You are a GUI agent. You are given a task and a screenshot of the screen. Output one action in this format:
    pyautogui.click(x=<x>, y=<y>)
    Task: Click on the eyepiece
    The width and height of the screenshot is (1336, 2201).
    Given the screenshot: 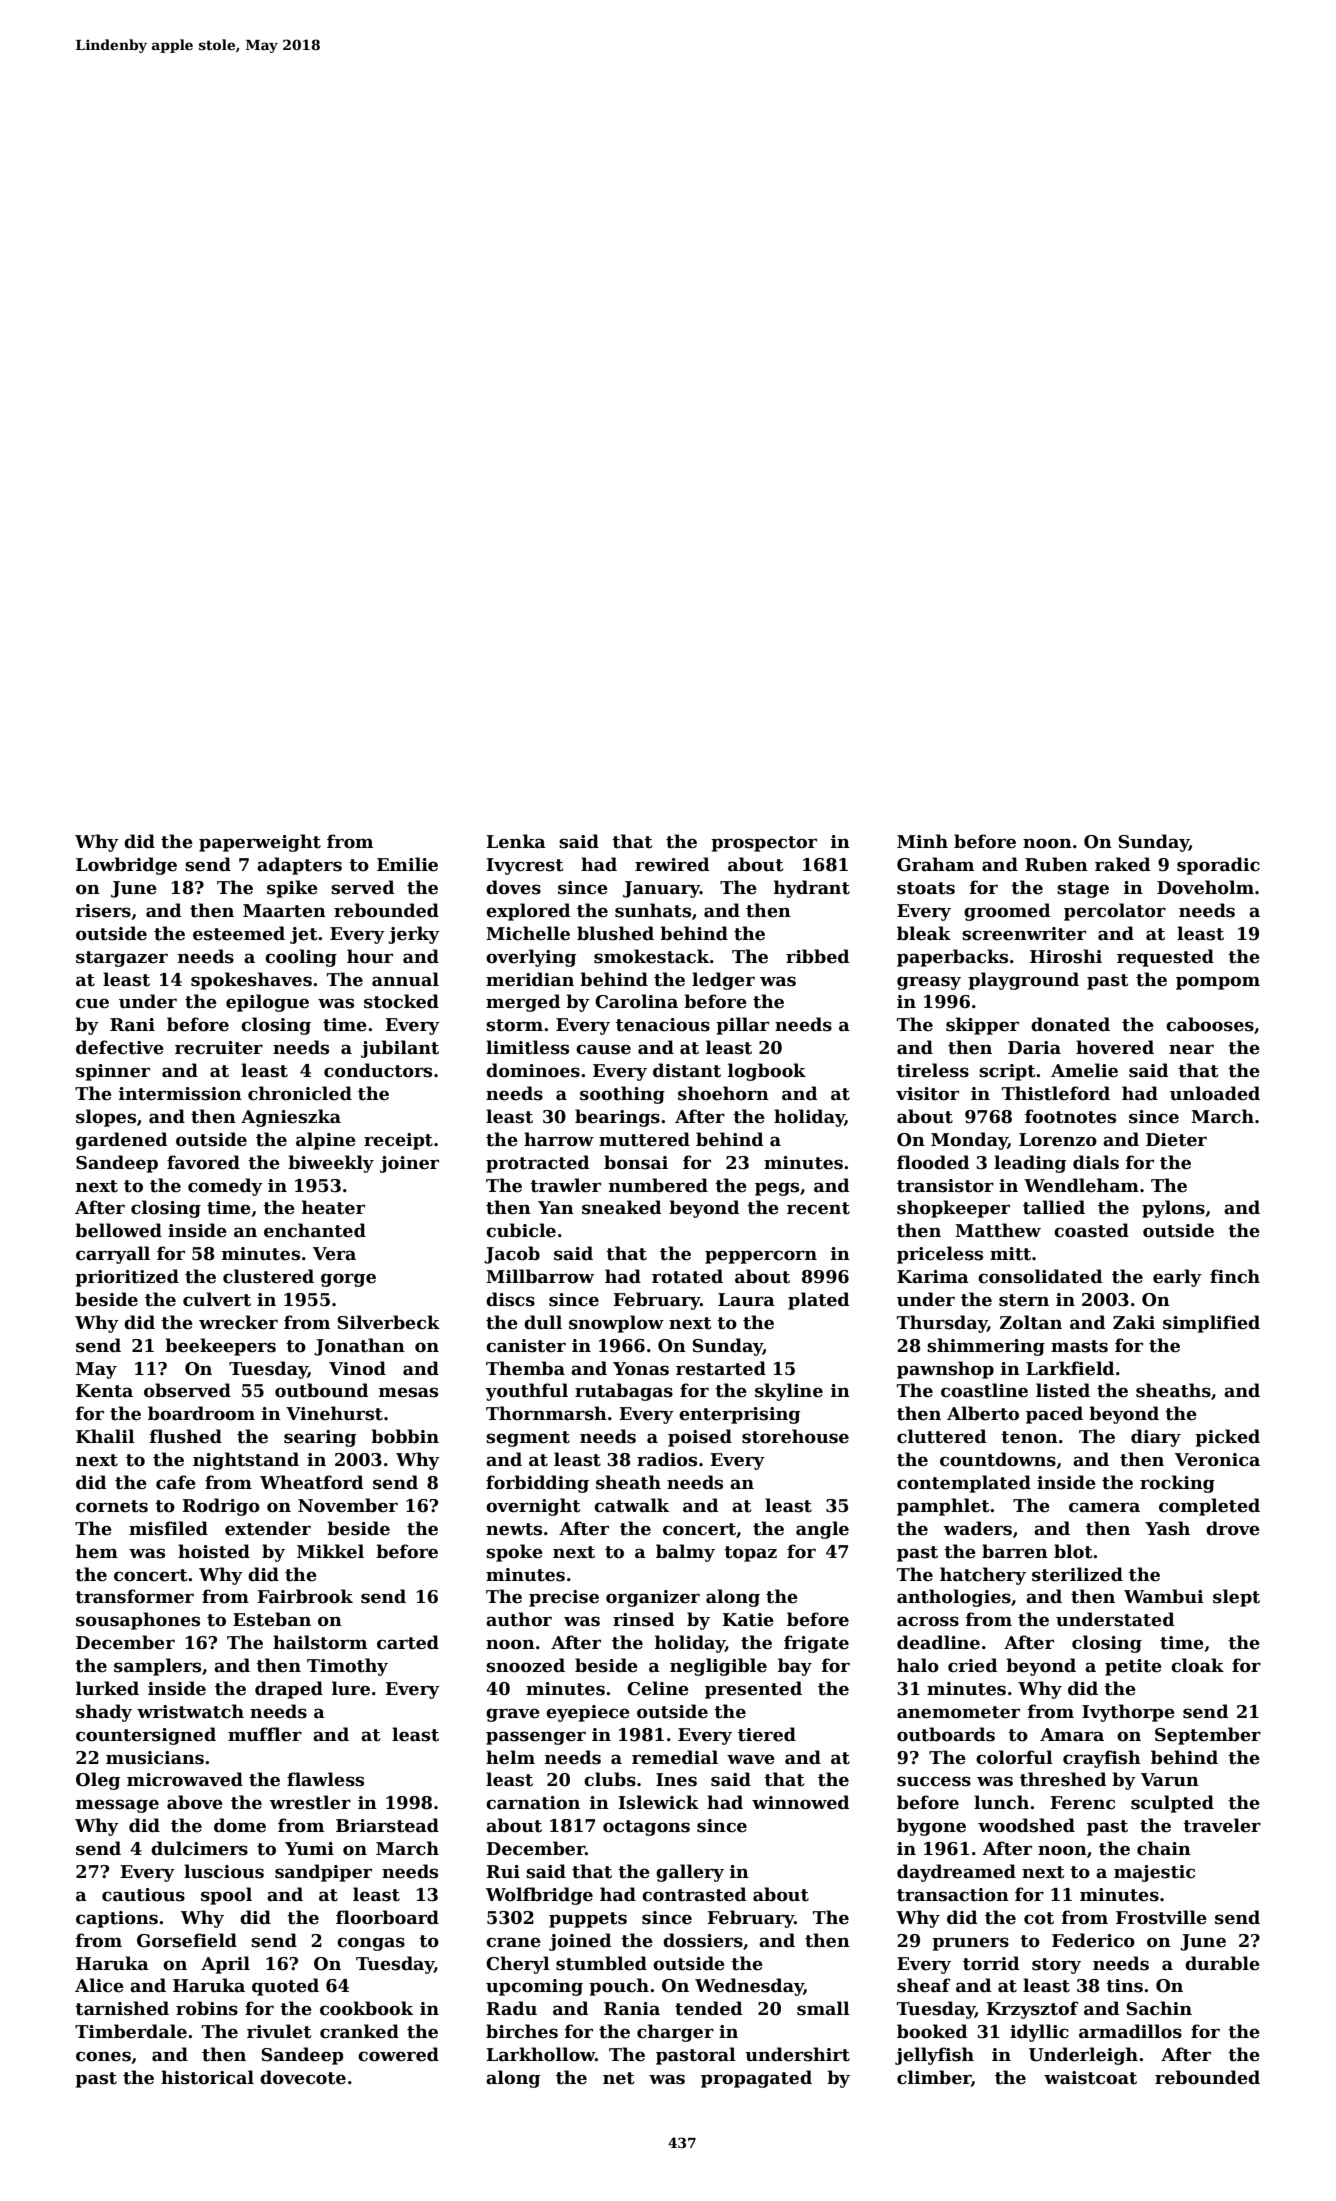 What is the action you would take?
    pyautogui.click(x=588, y=1713)
